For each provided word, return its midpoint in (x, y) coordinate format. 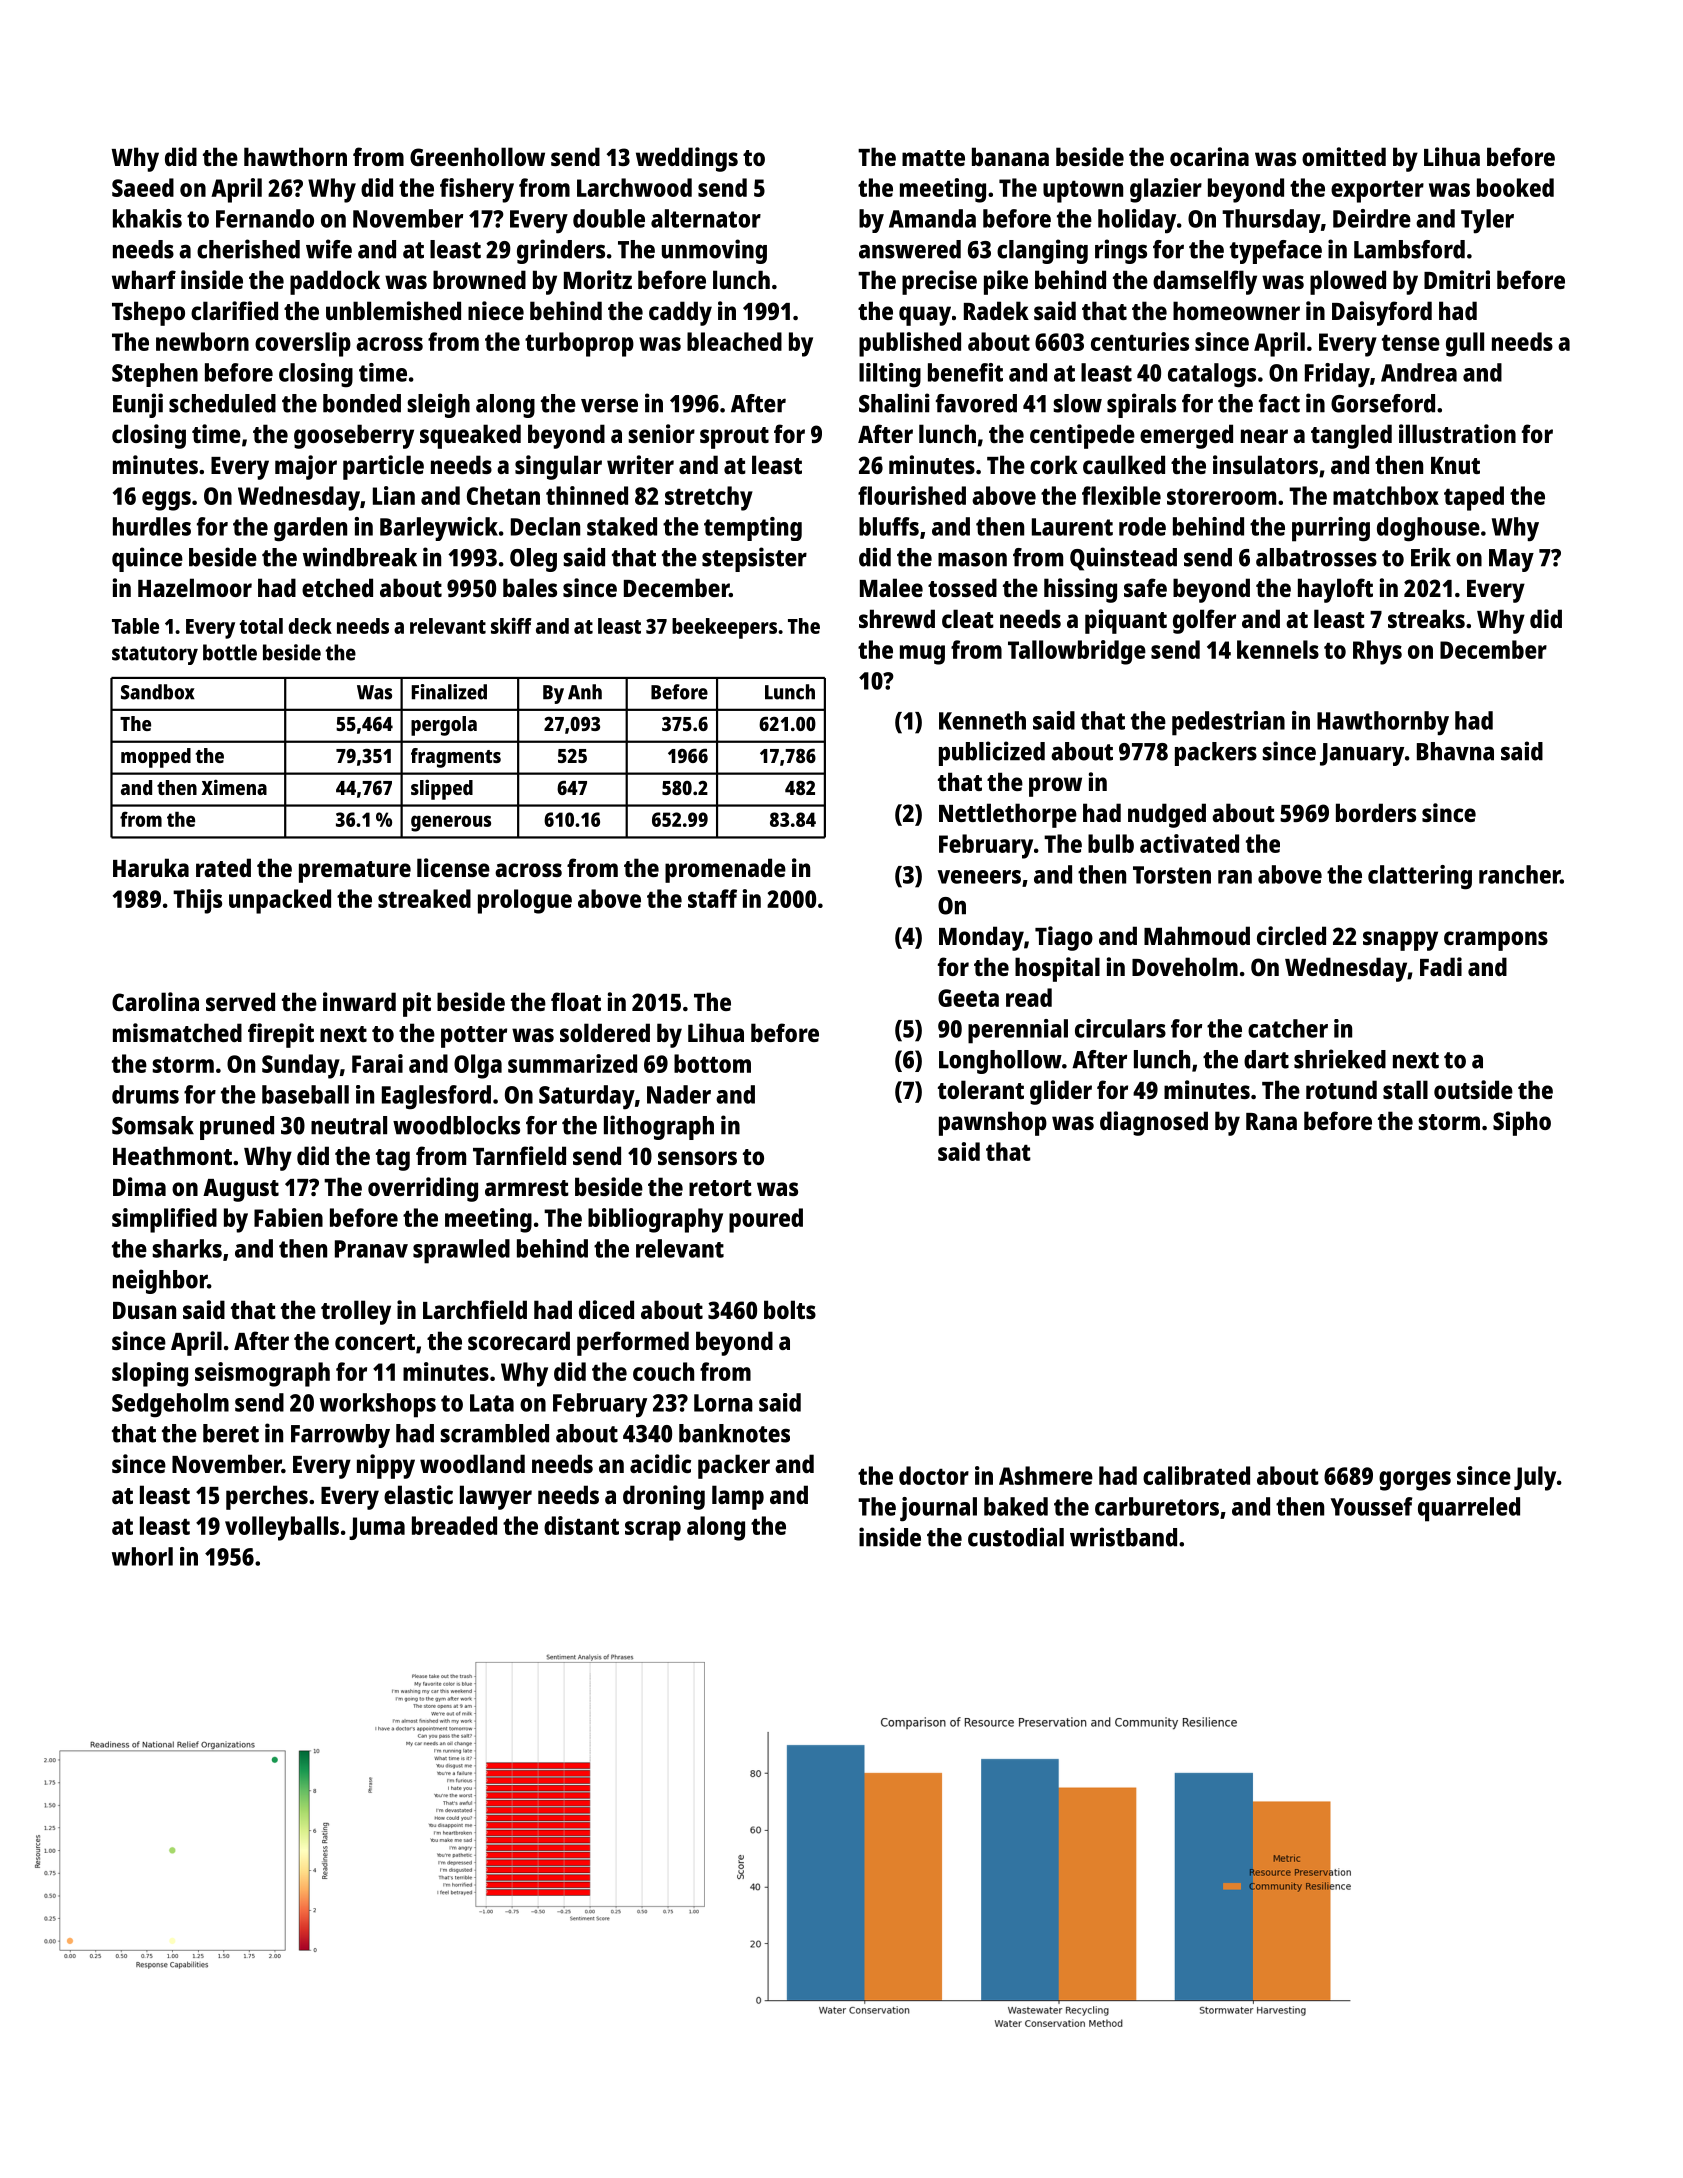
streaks (1426, 618)
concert (375, 1342)
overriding (423, 1189)
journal (938, 1509)
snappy (1400, 941)
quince (147, 559)
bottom (712, 1063)
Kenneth (982, 720)
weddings (687, 159)
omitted (1344, 156)
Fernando (265, 218)
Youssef (1372, 1506)
